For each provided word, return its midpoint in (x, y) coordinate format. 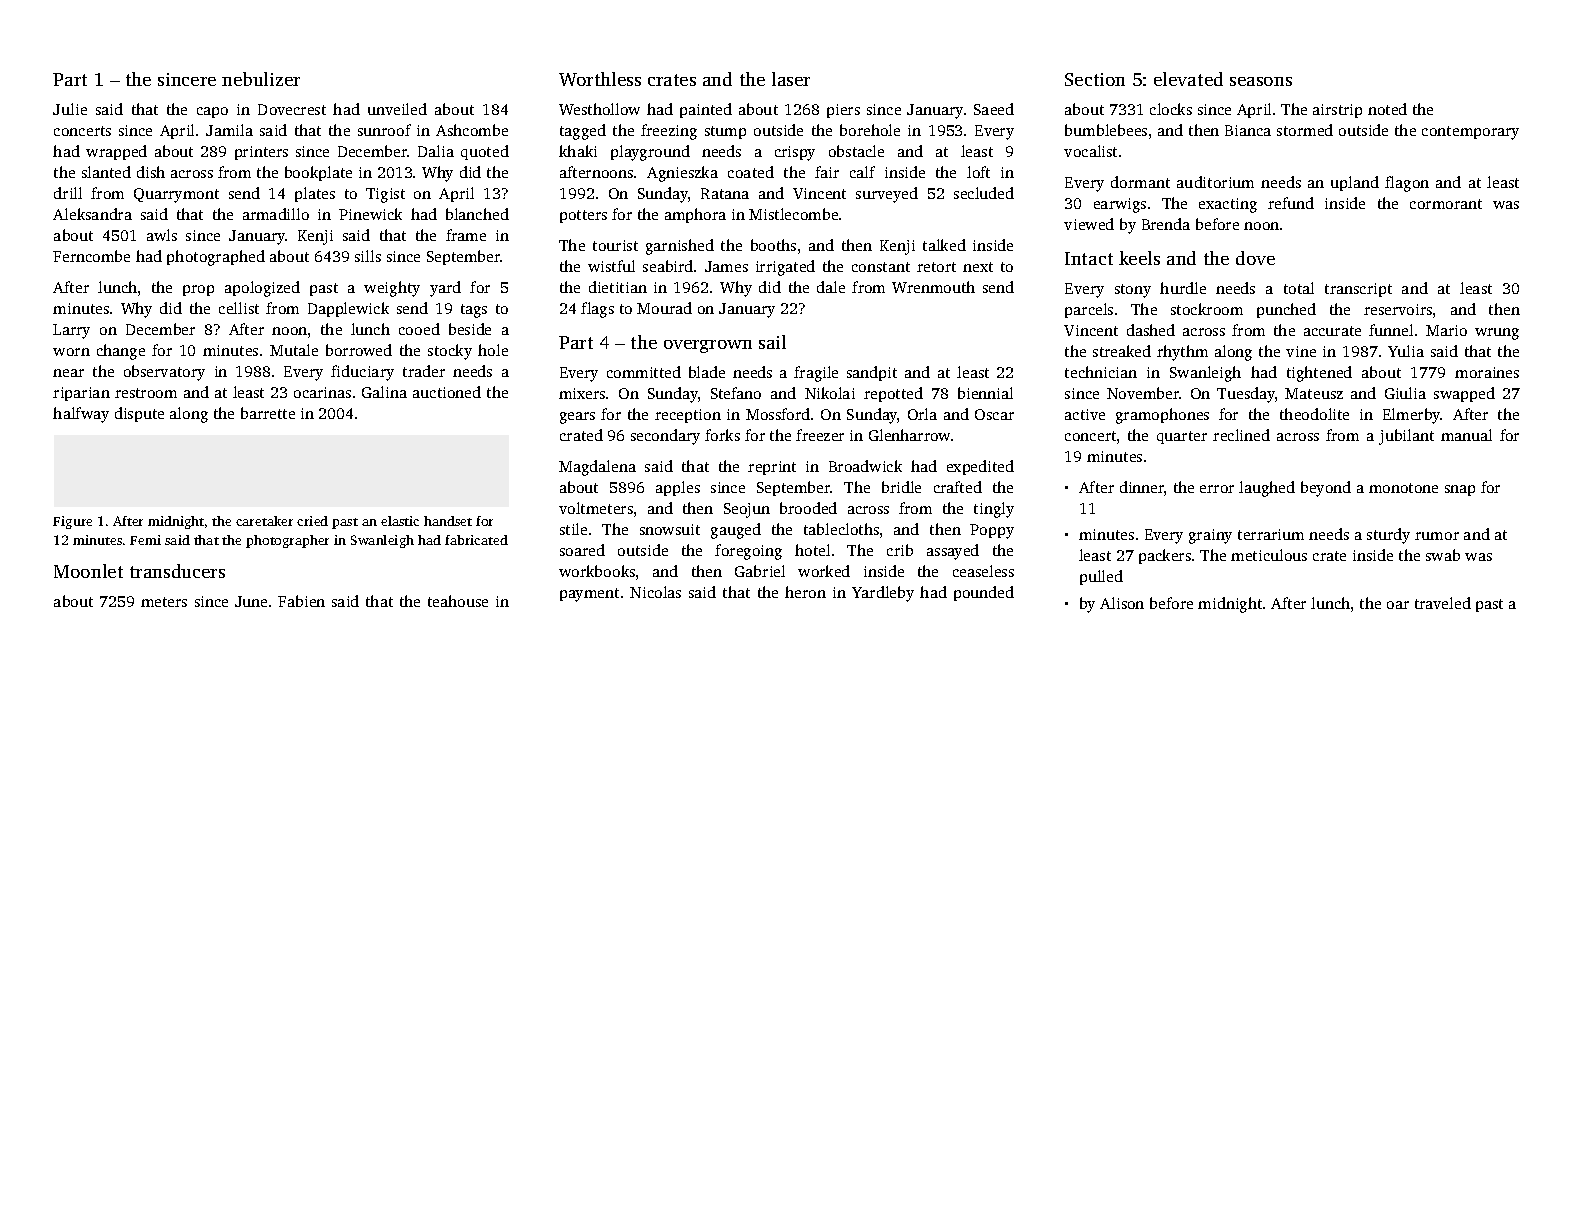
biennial (985, 393)
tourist (615, 245)
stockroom (1207, 309)
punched (1286, 310)
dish (151, 172)
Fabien (301, 601)
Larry (71, 331)
